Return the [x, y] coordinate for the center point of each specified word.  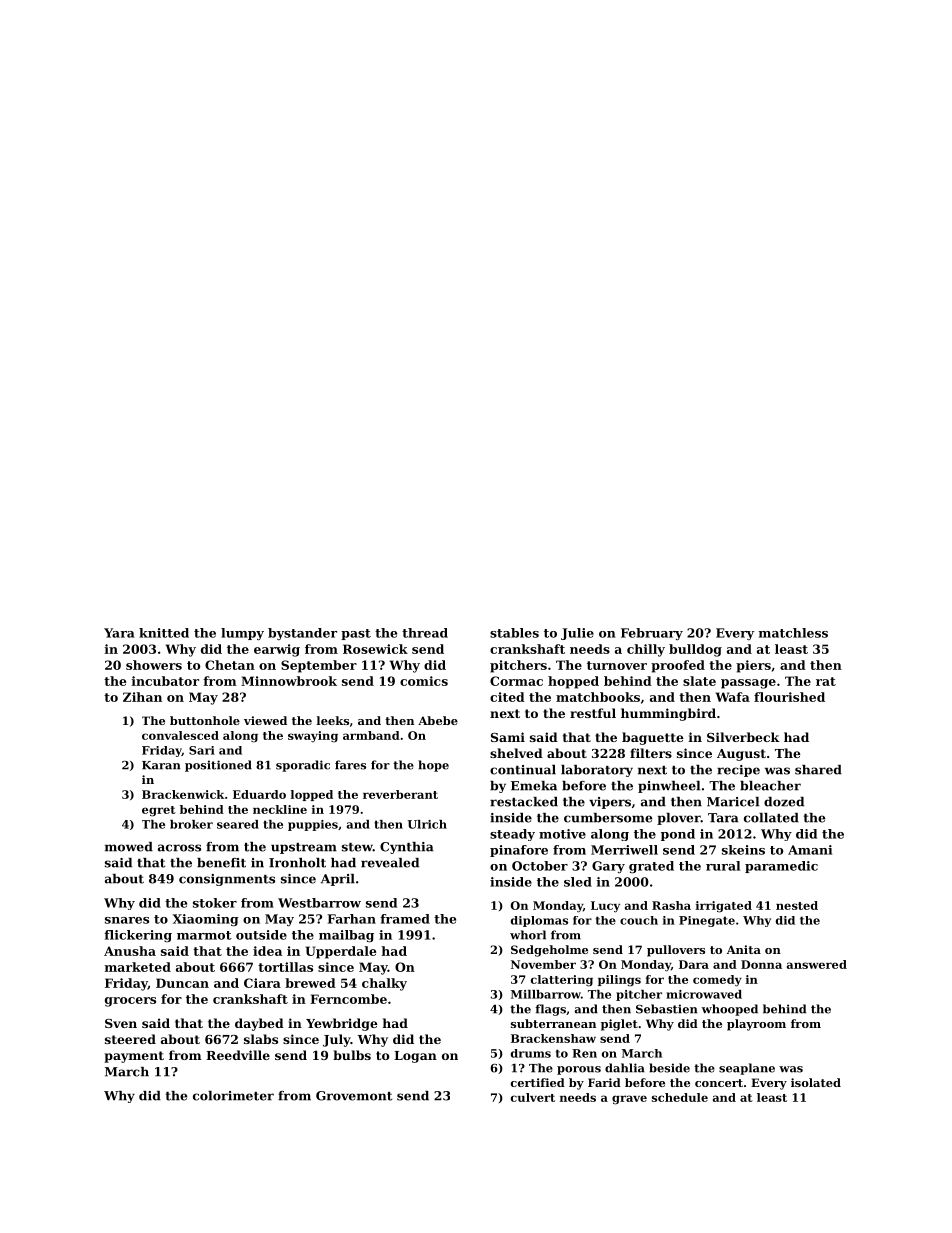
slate [699, 681]
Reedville [238, 1055]
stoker [215, 903]
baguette [653, 738]
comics [424, 681]
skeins [743, 850]
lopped [312, 795]
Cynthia [407, 848]
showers [154, 665]
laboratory [597, 771]
